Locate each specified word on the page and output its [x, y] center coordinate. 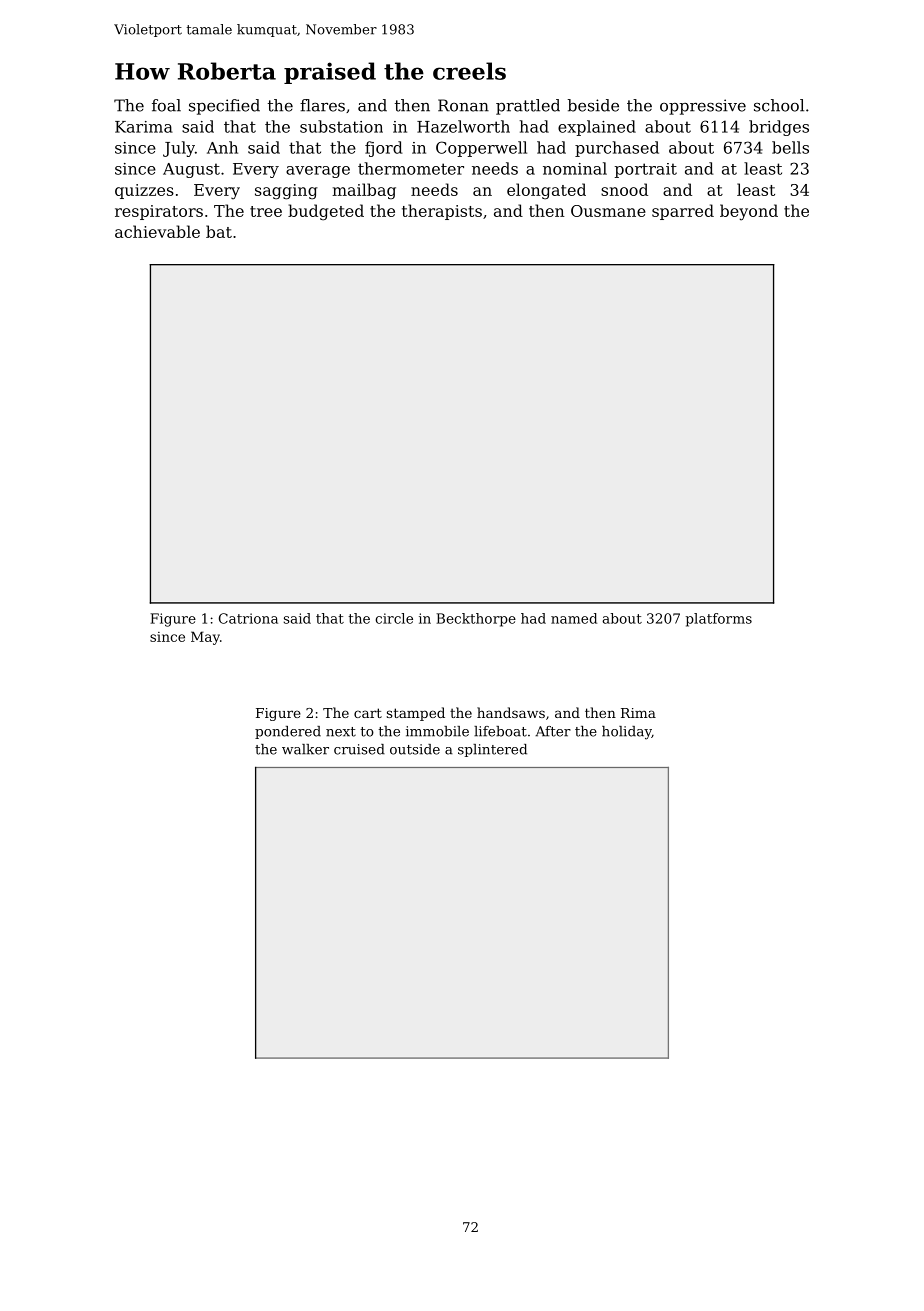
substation [341, 126]
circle [394, 618]
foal [166, 105]
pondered [288, 732]
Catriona [248, 618]
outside [415, 749]
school [779, 105]
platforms [719, 620]
